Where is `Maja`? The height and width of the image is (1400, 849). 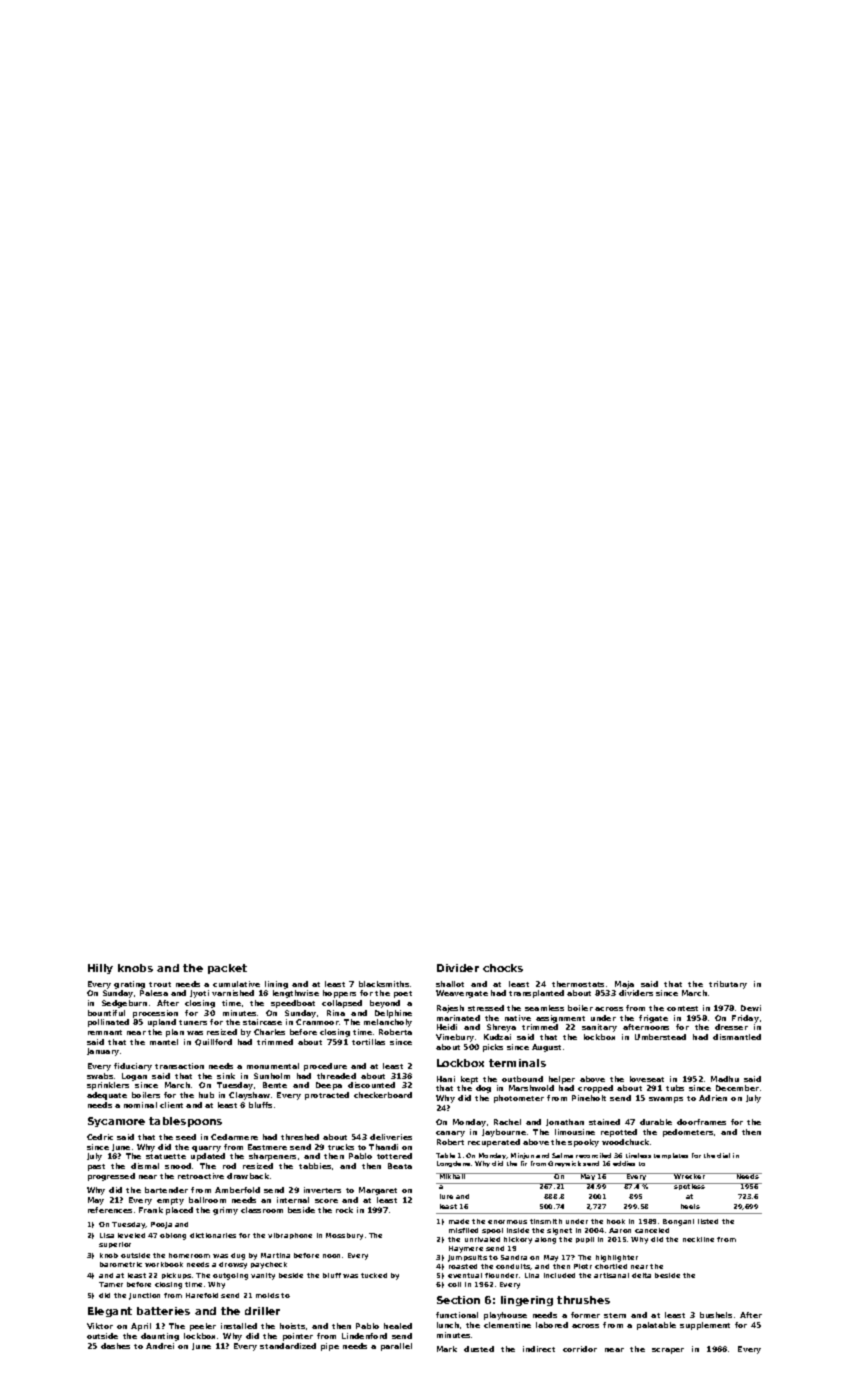 Maja is located at coordinates (624, 985).
